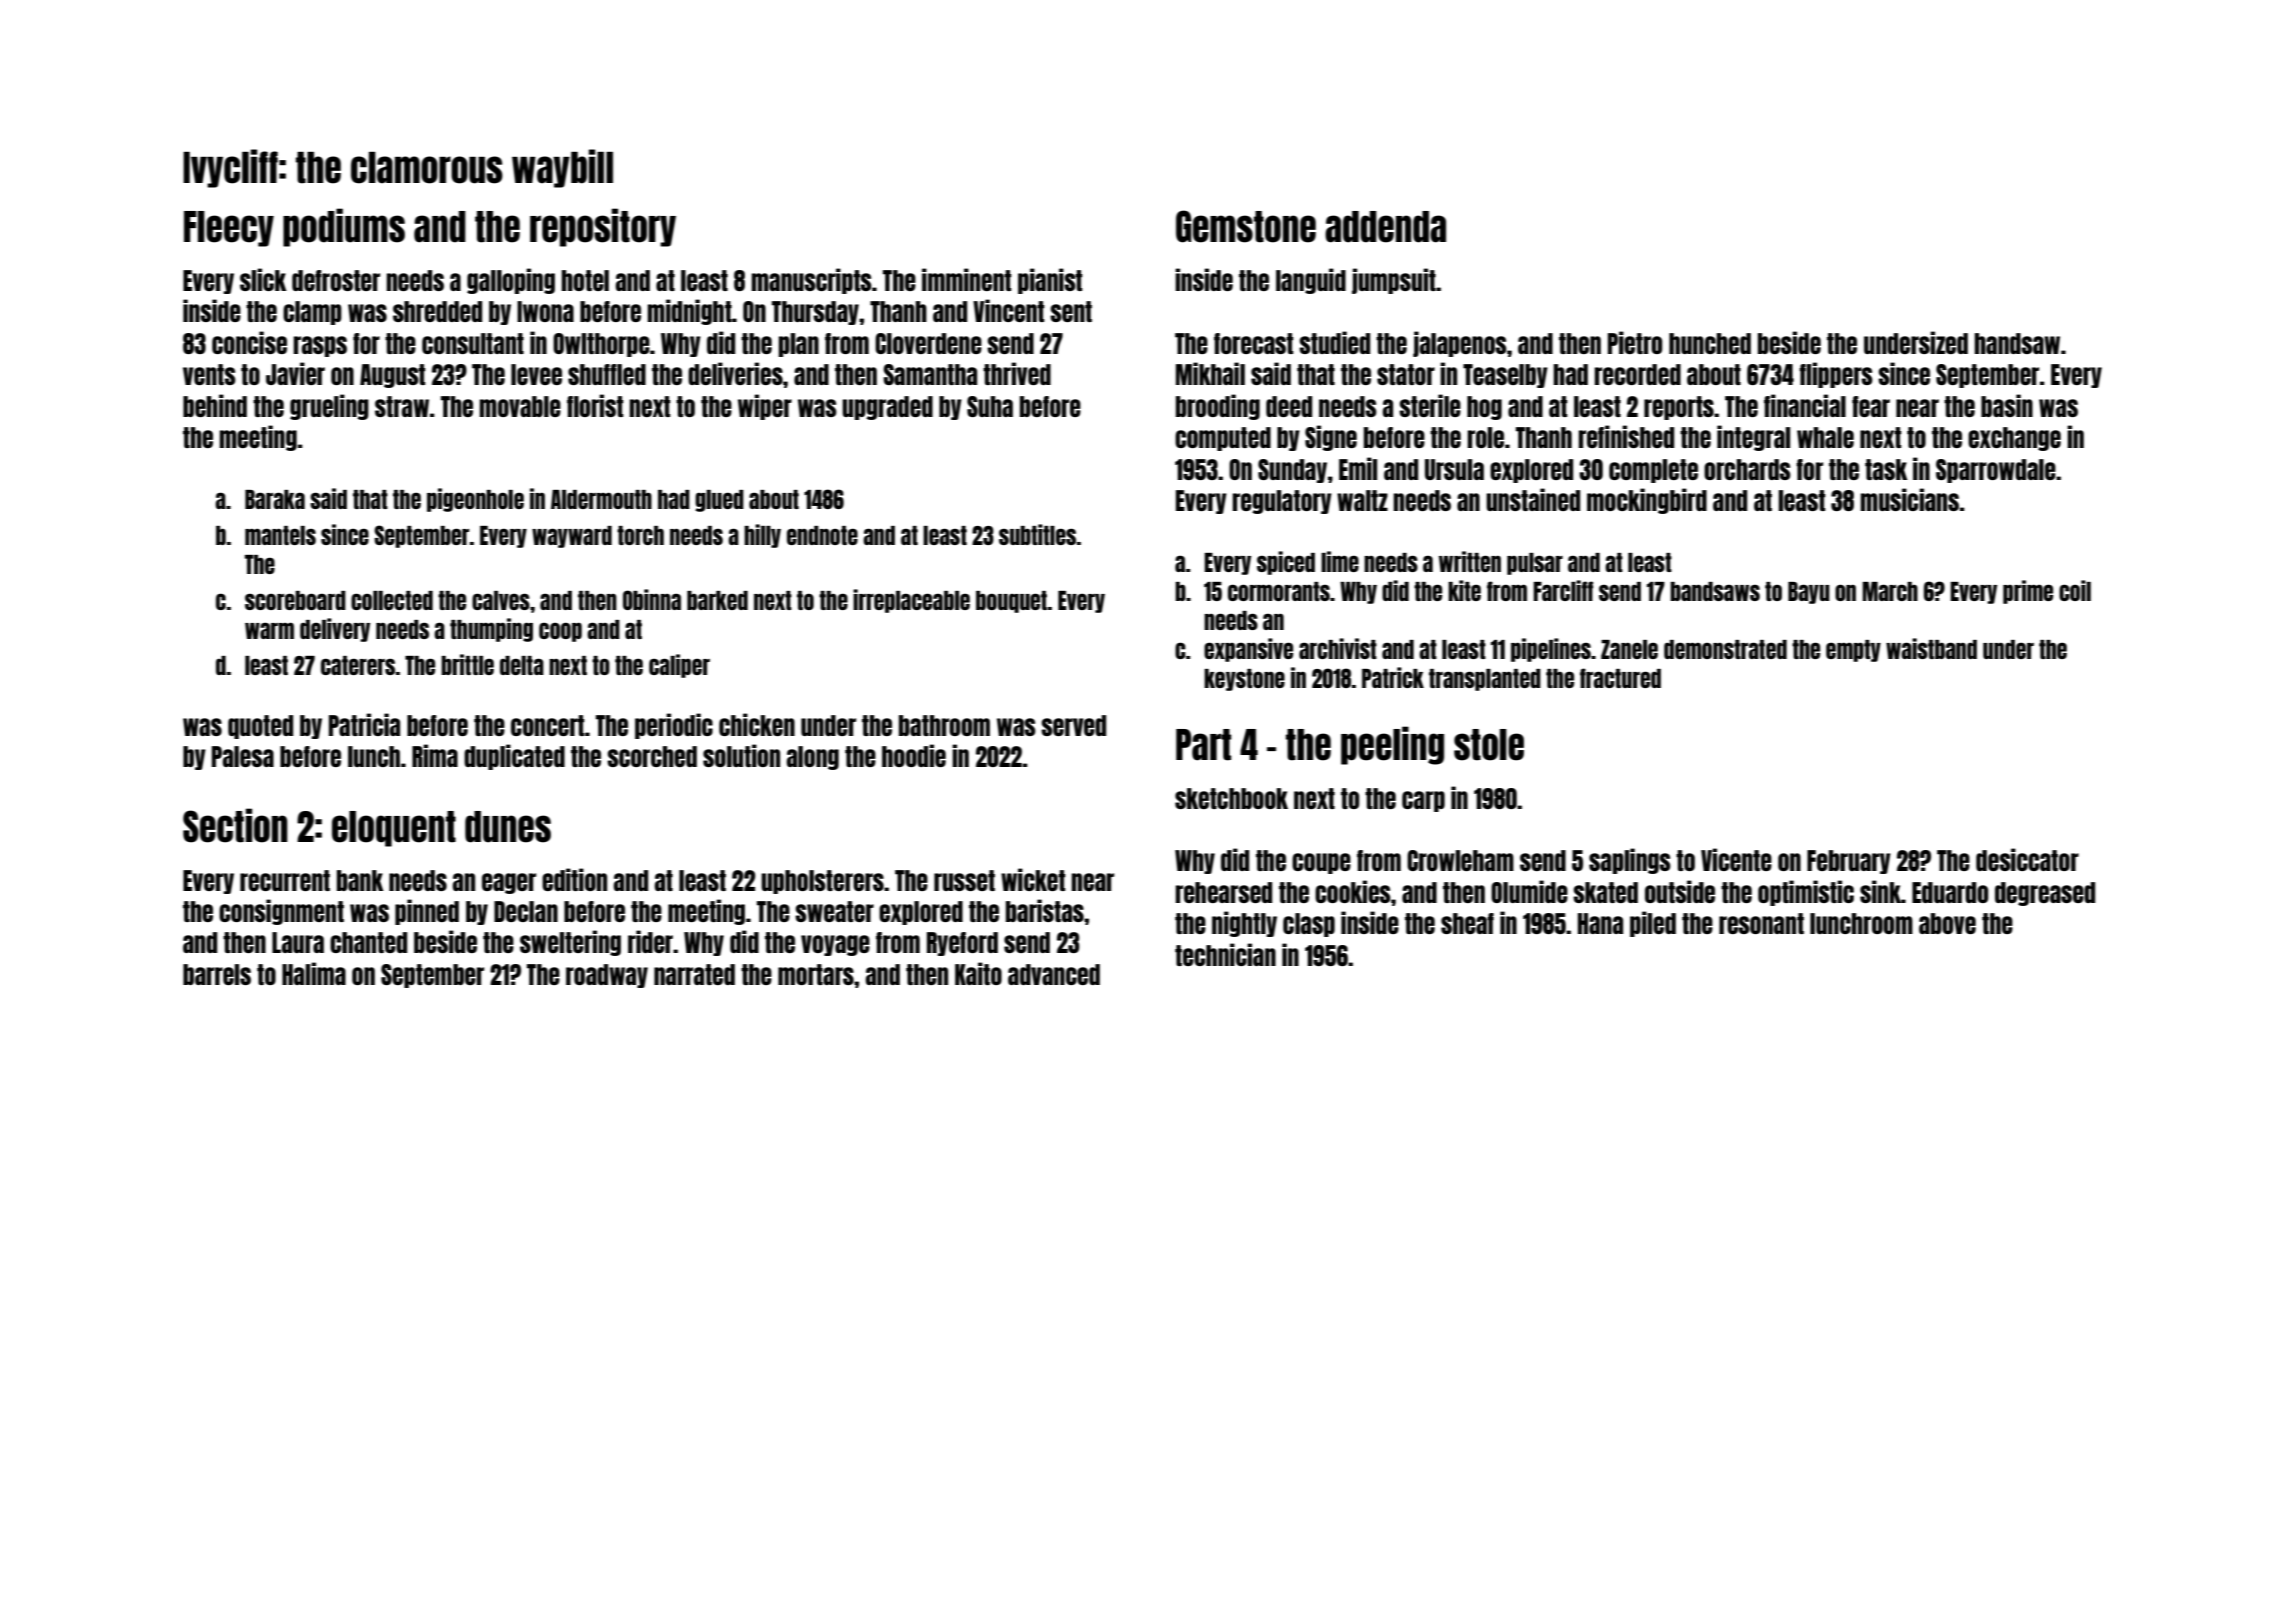  I want to click on refinished, so click(1626, 436).
